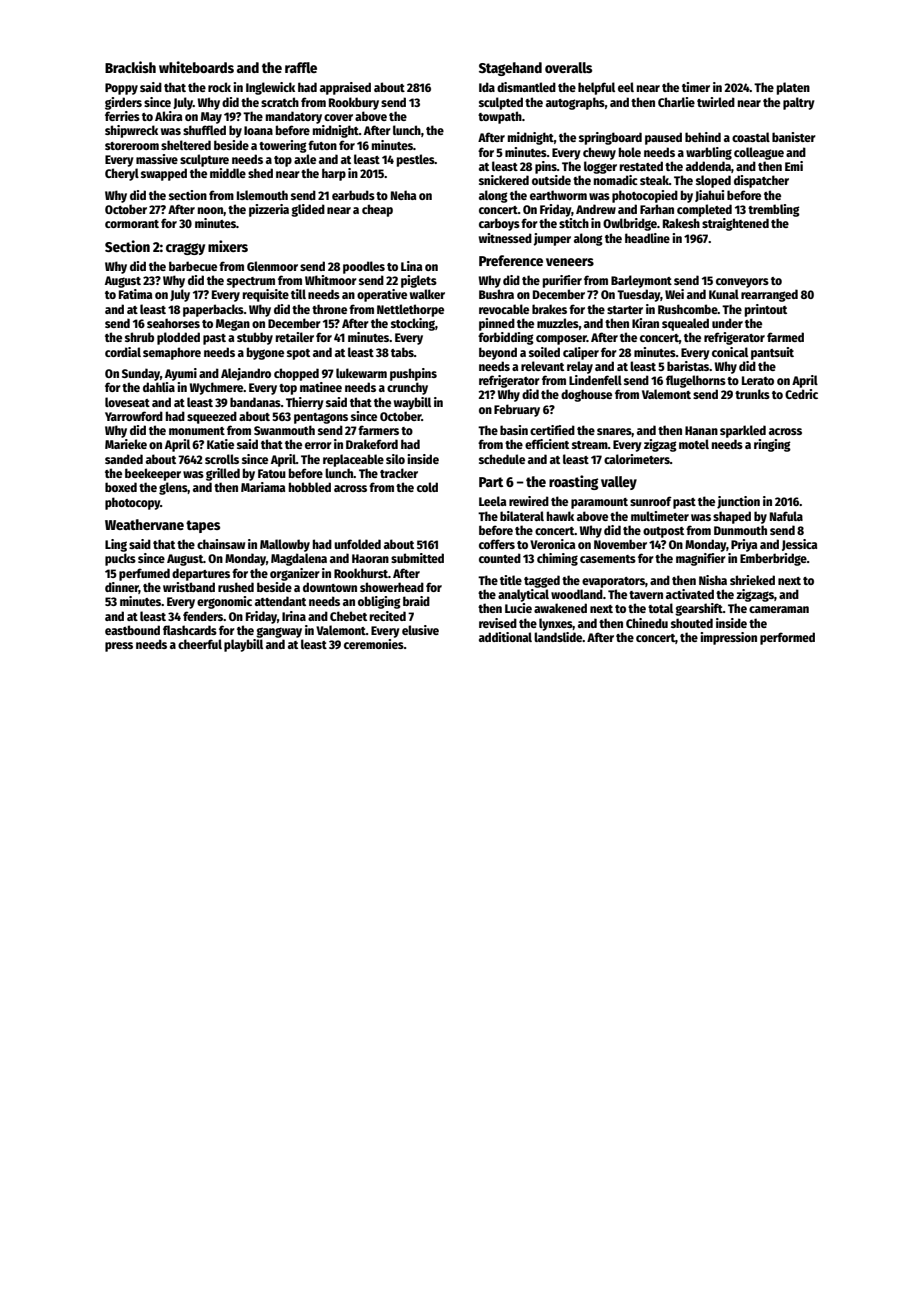 The image size is (924, 1308). Describe the element at coordinates (496, 294) in the image. I see `Bushra` at that location.
